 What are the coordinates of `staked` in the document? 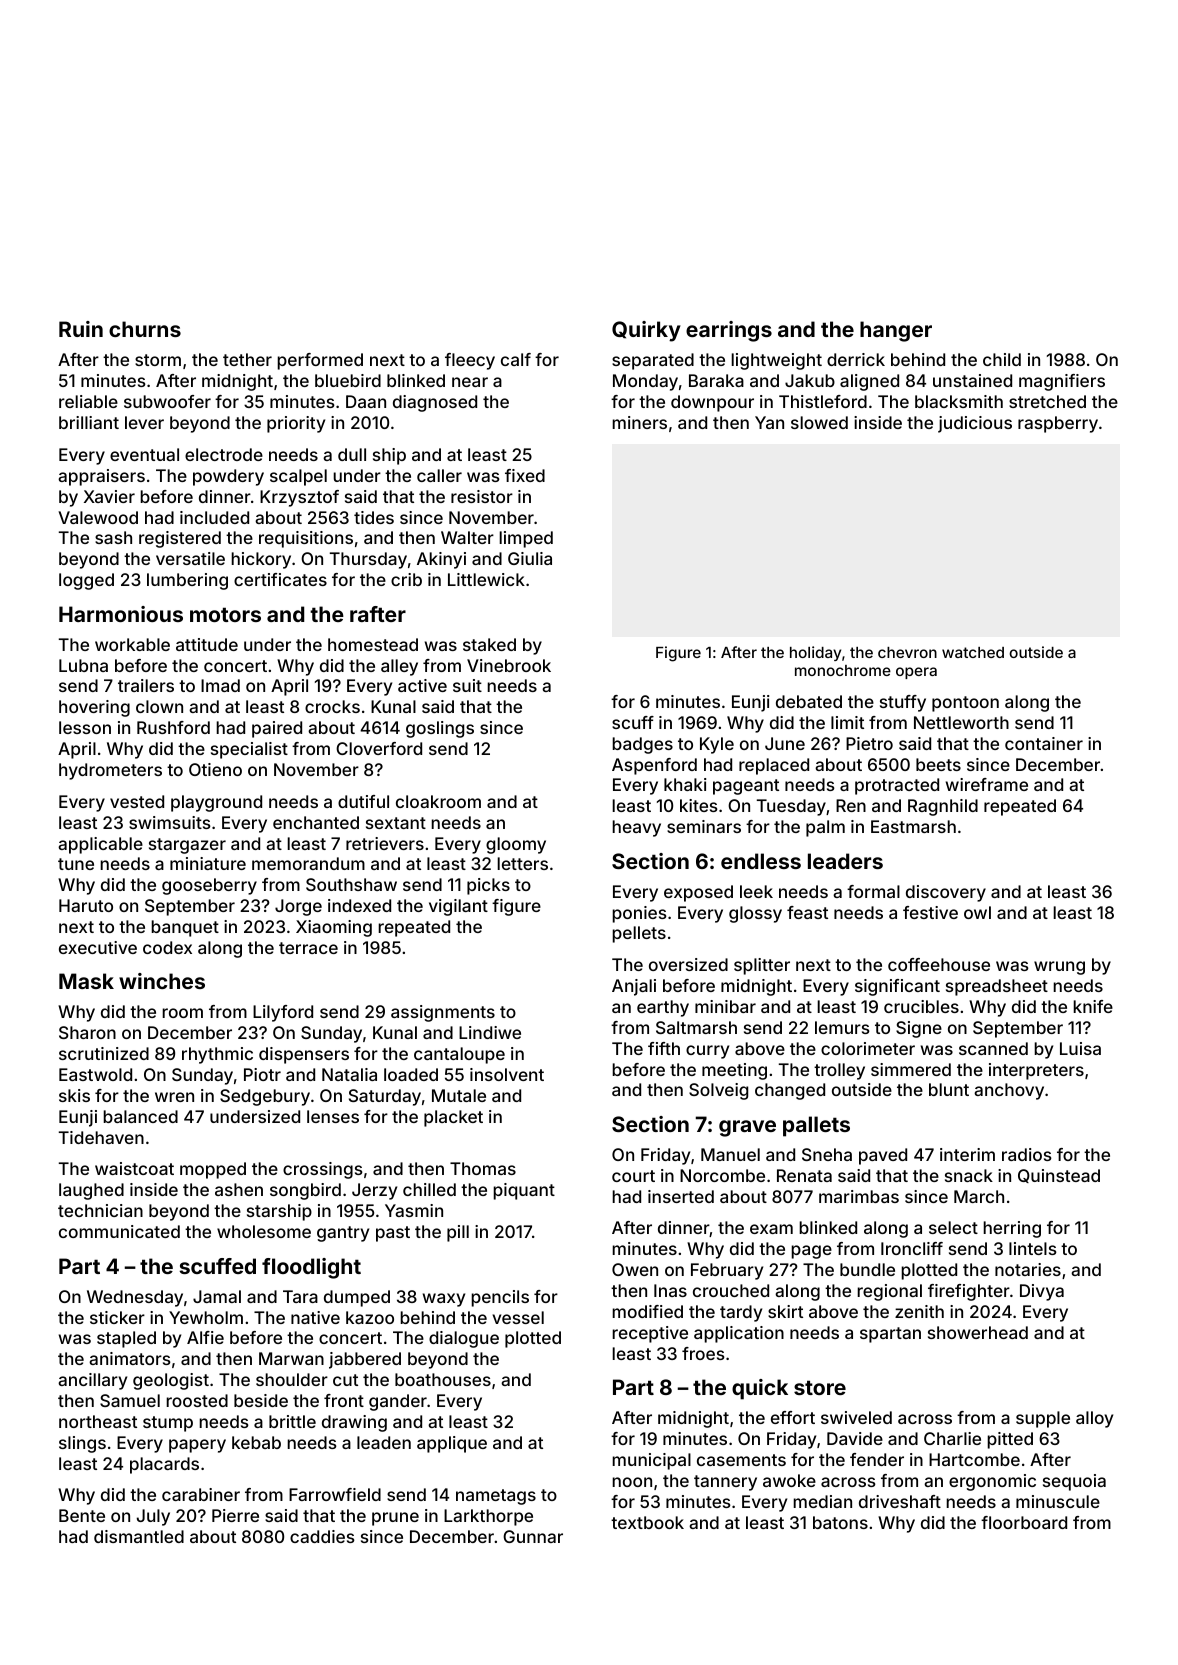 It's located at (489, 644).
